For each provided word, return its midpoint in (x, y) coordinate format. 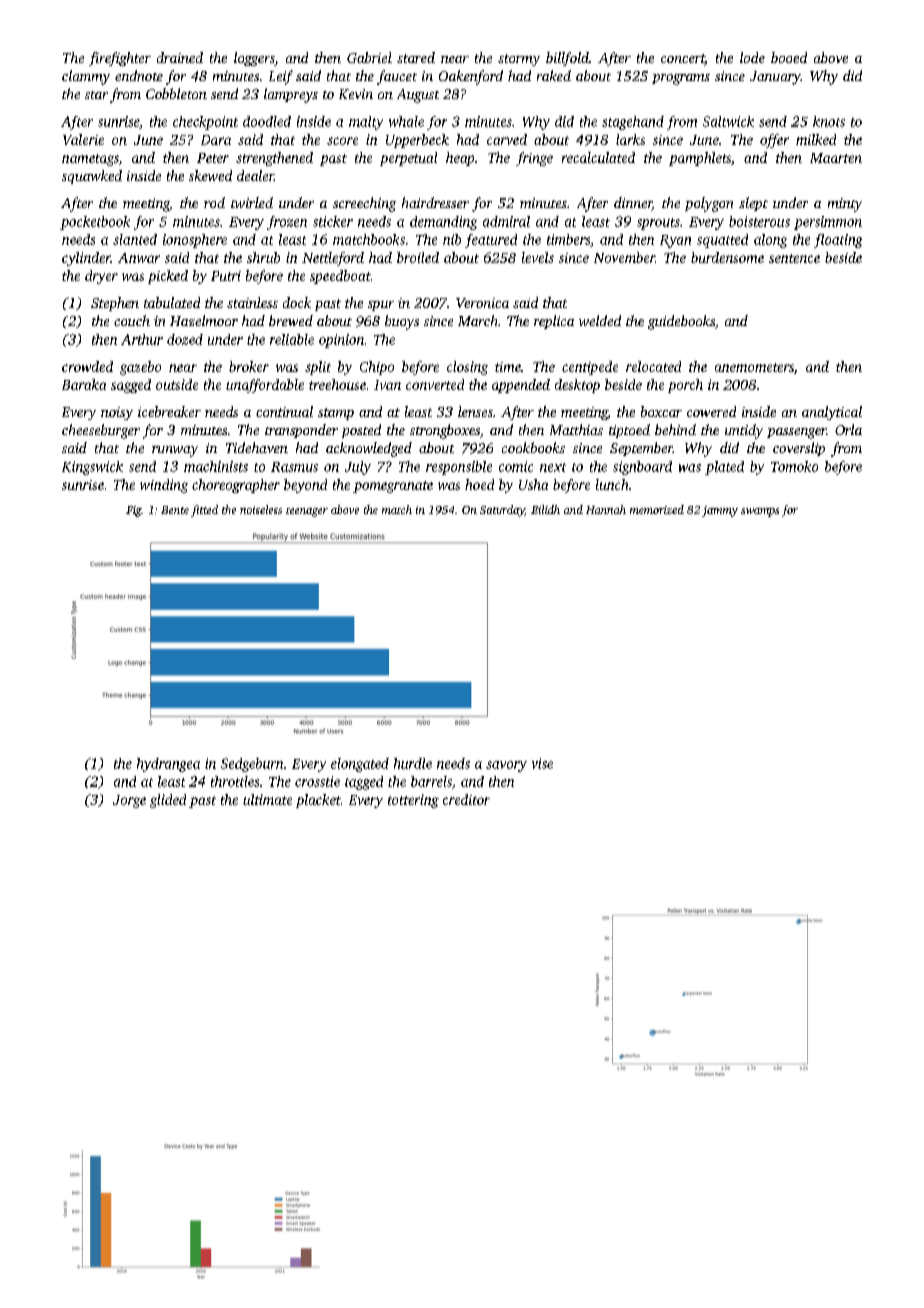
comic (516, 466)
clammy (86, 77)
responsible (459, 468)
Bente (175, 510)
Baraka (84, 384)
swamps (760, 512)
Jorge (129, 801)
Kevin (356, 94)
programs (681, 79)
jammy (720, 511)
